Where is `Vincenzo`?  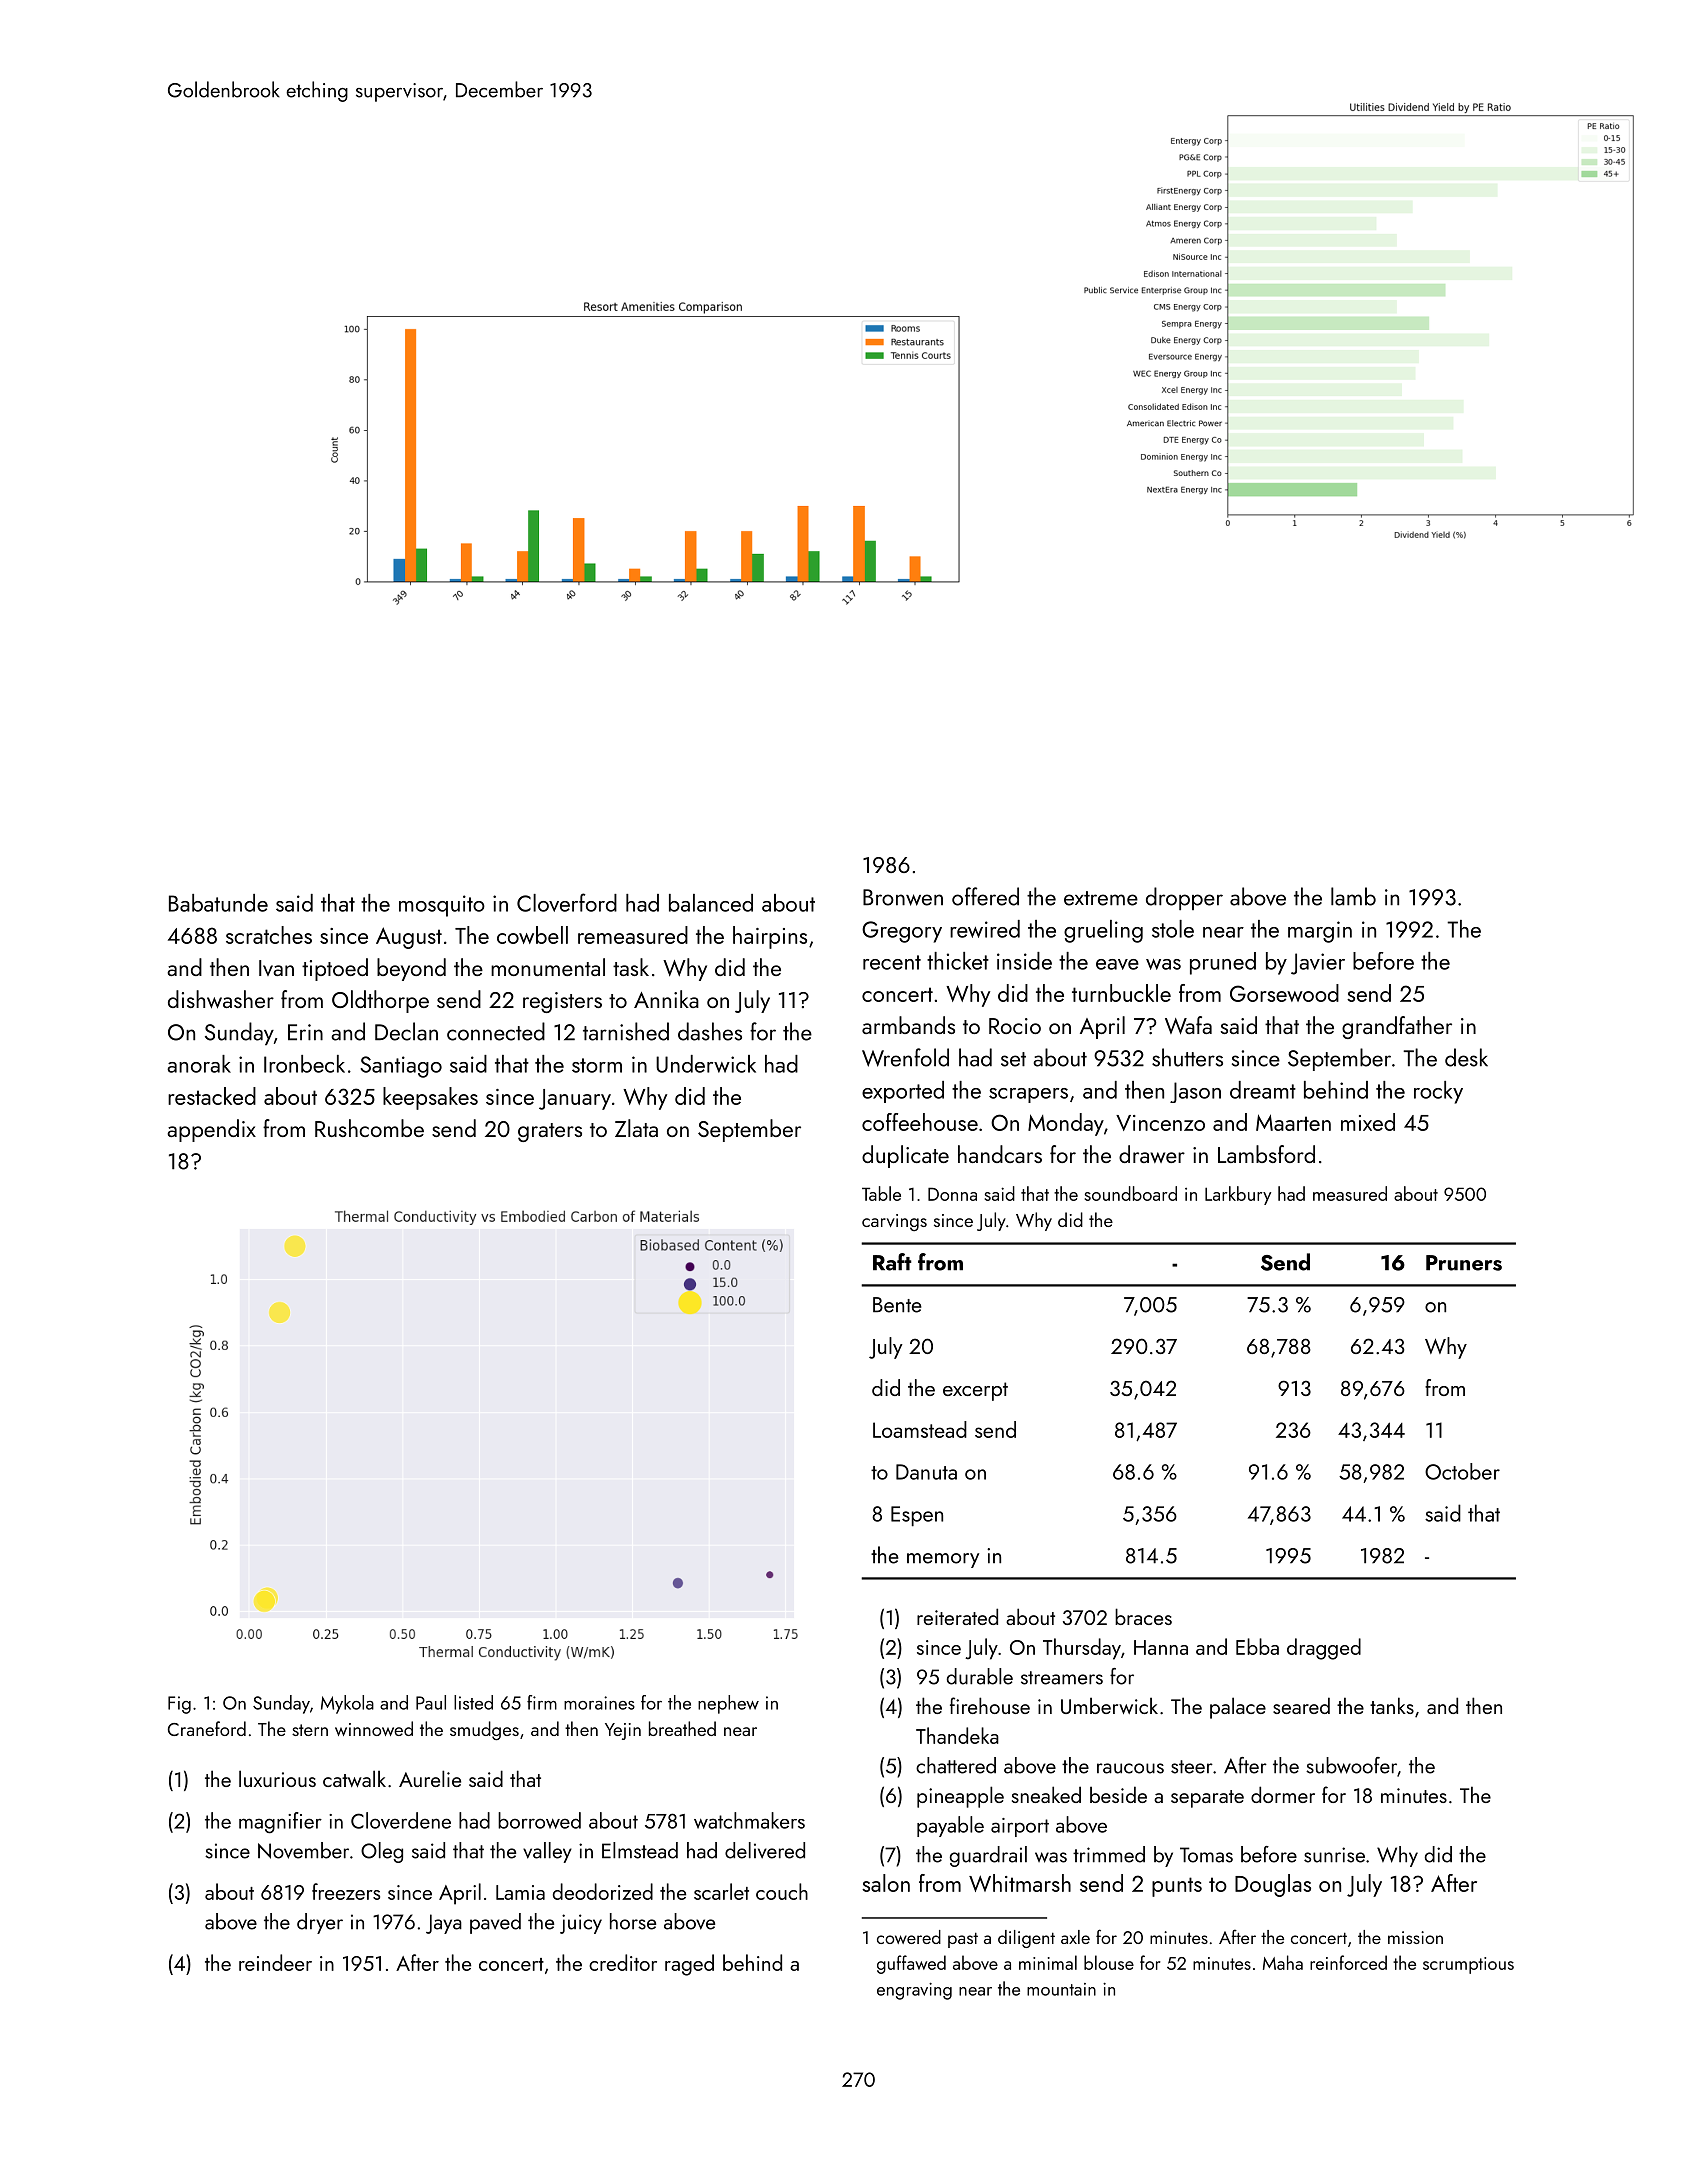
Vincenzo is located at coordinates (1160, 1123).
